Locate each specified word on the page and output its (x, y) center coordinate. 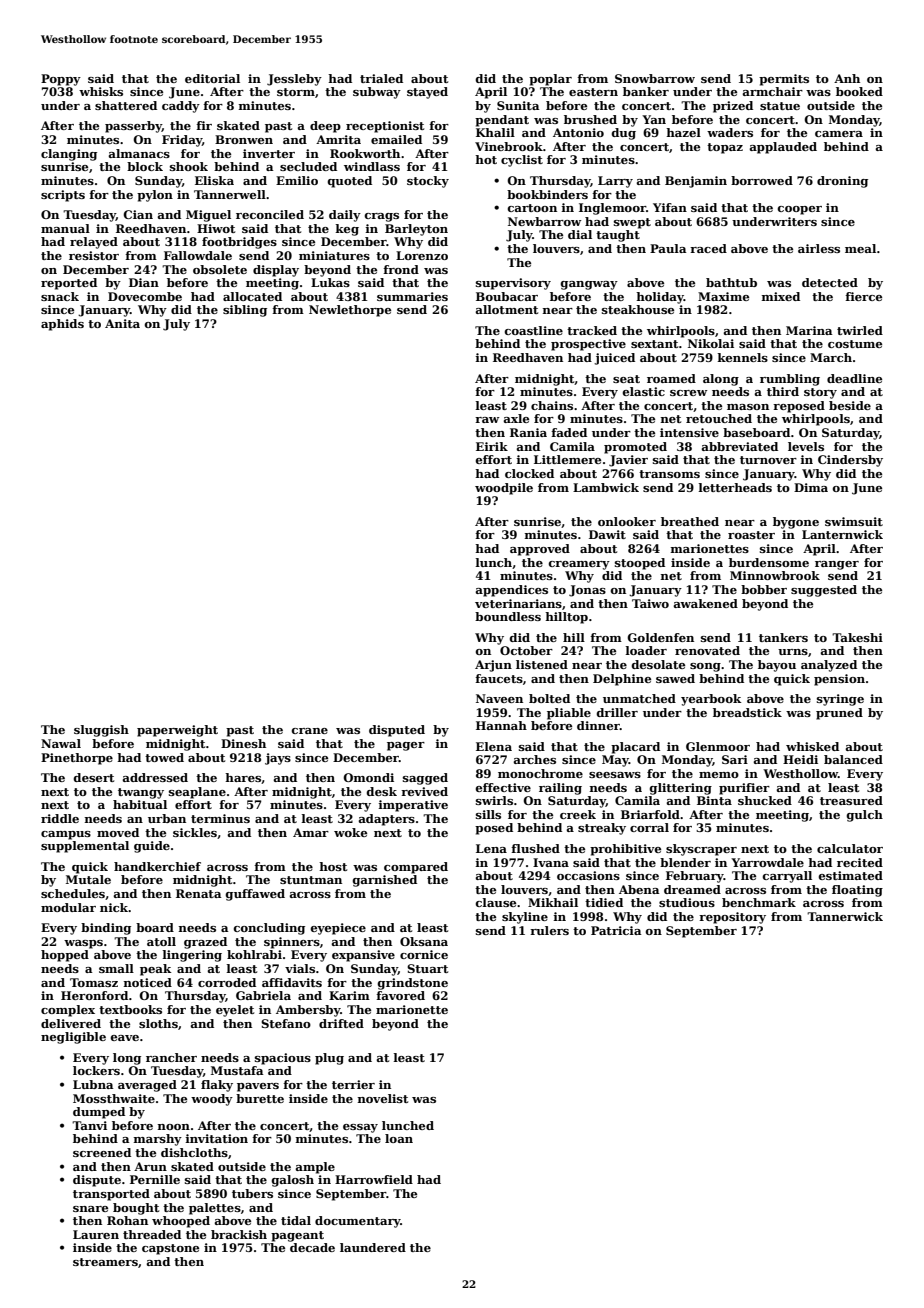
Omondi (368, 777)
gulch (865, 816)
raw (487, 420)
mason (748, 407)
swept (632, 223)
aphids (62, 325)
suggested (824, 591)
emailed (396, 139)
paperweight (177, 731)
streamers (105, 1262)
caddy (181, 107)
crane (310, 731)
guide (152, 847)
